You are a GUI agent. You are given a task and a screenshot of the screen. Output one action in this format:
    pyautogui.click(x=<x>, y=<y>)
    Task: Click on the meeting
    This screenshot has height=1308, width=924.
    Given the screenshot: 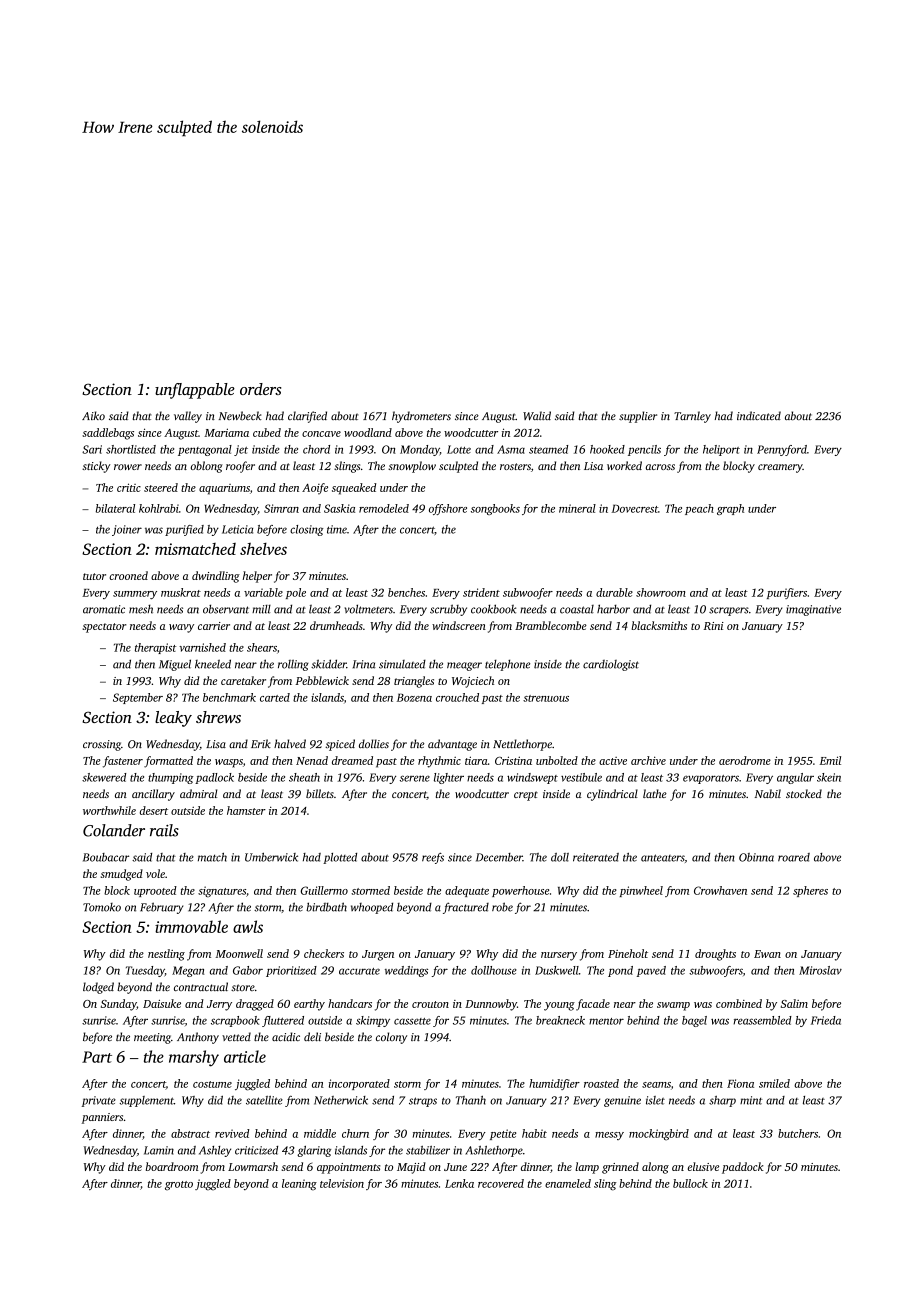 What is the action you would take?
    pyautogui.click(x=152, y=1038)
